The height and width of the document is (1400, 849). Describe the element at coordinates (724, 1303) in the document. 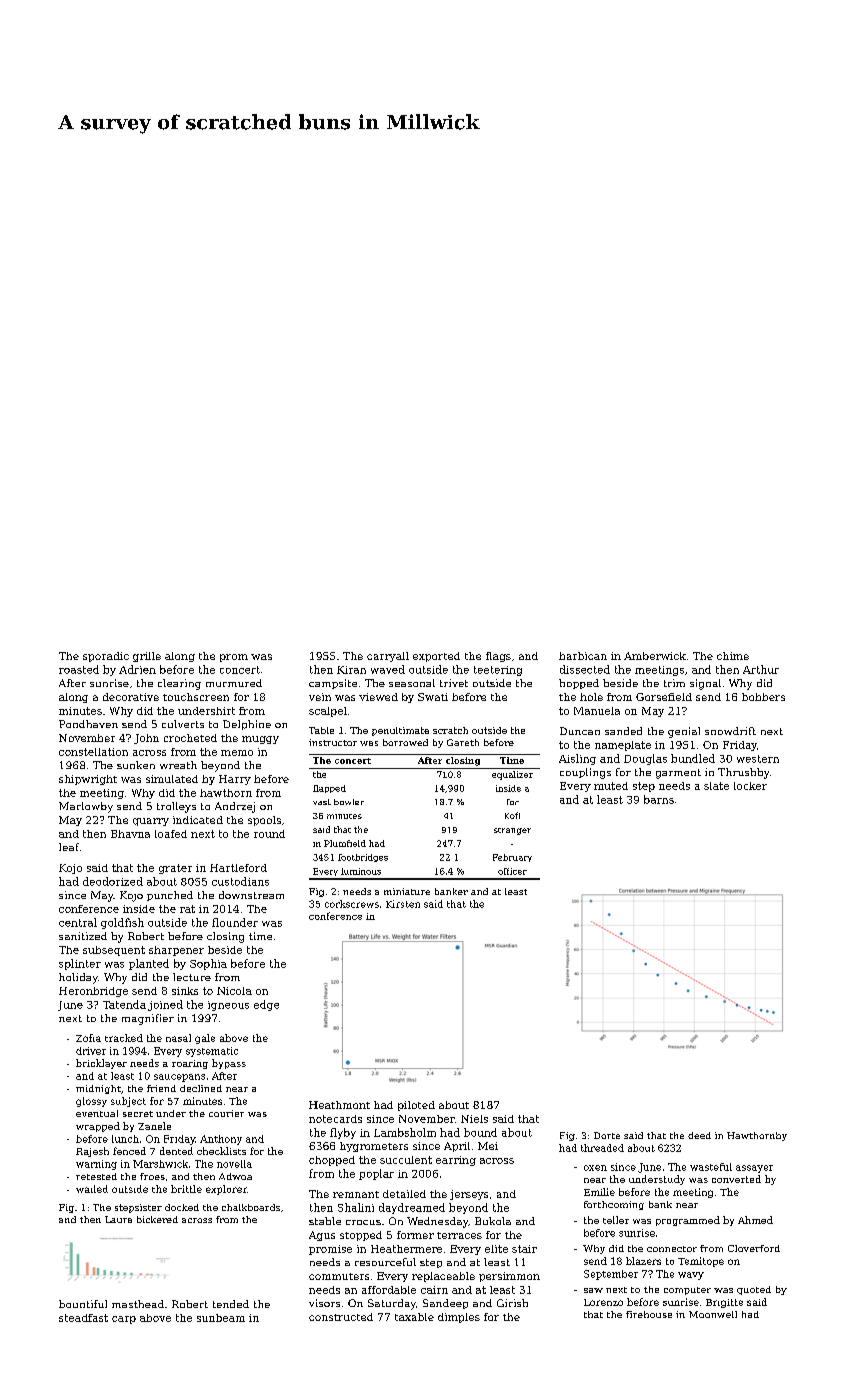

I see `Brigitte` at that location.
